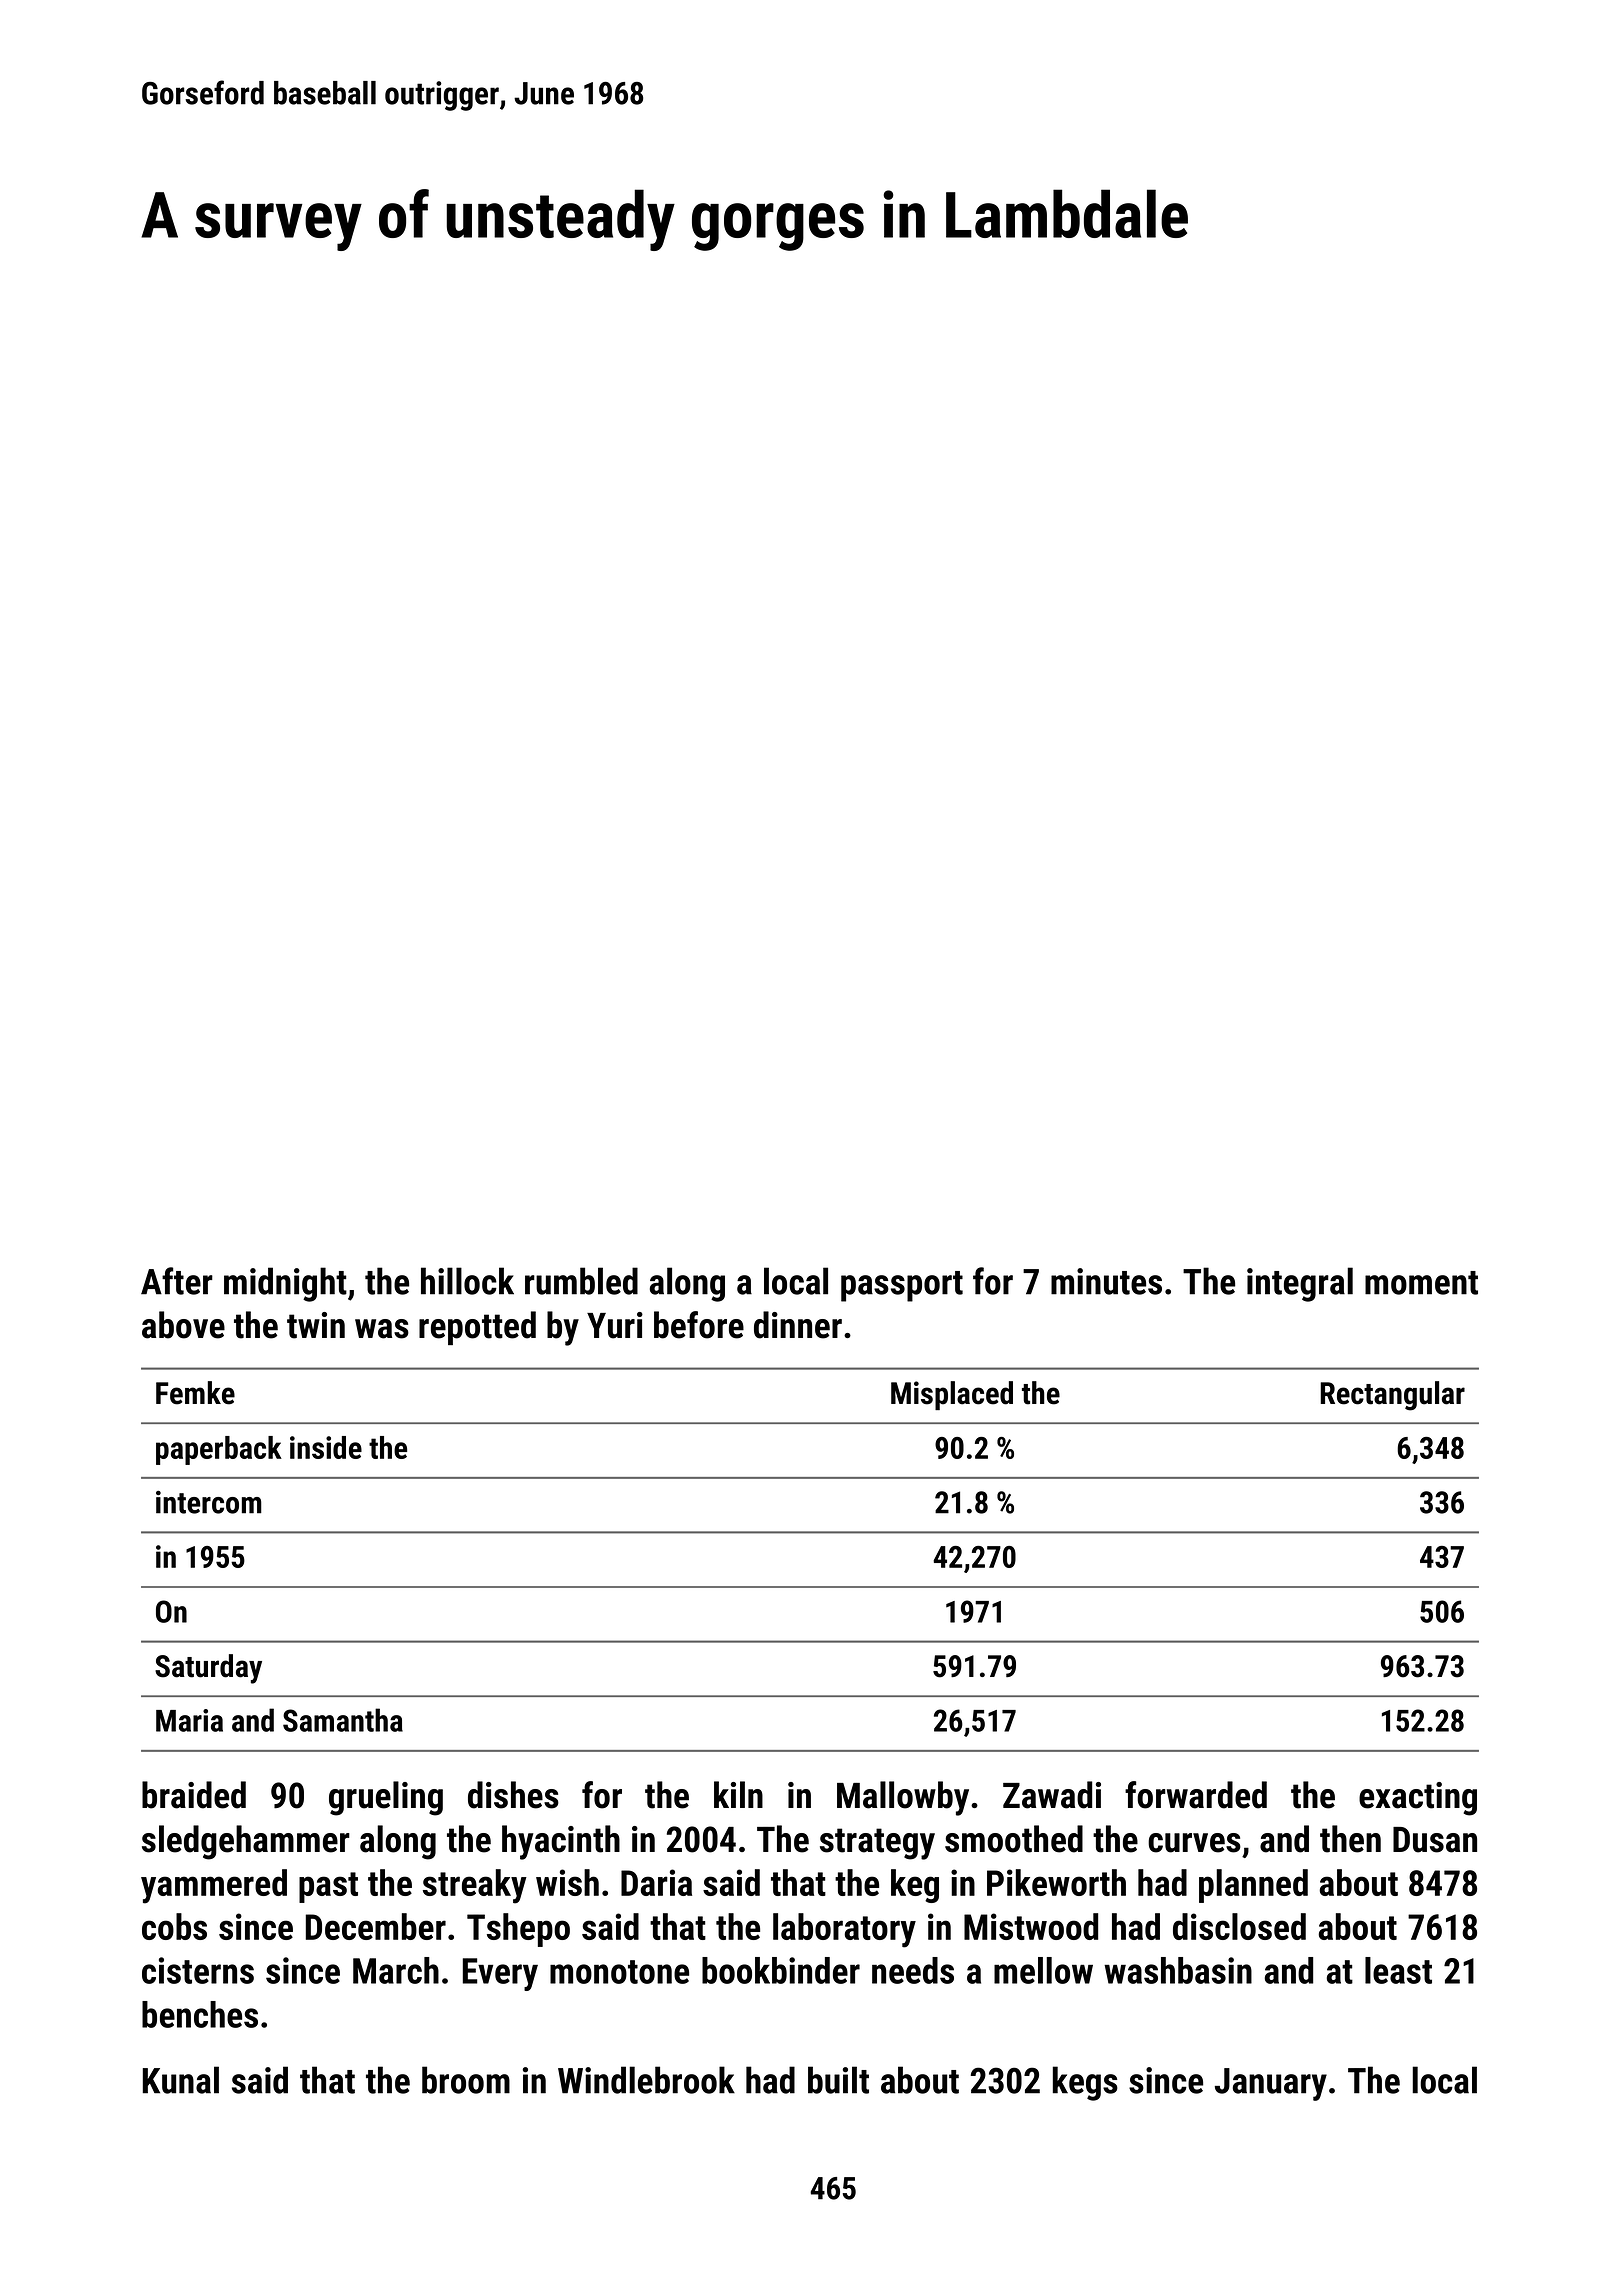 The image size is (1620, 2292). I want to click on Pikeworth, so click(1056, 1882).
